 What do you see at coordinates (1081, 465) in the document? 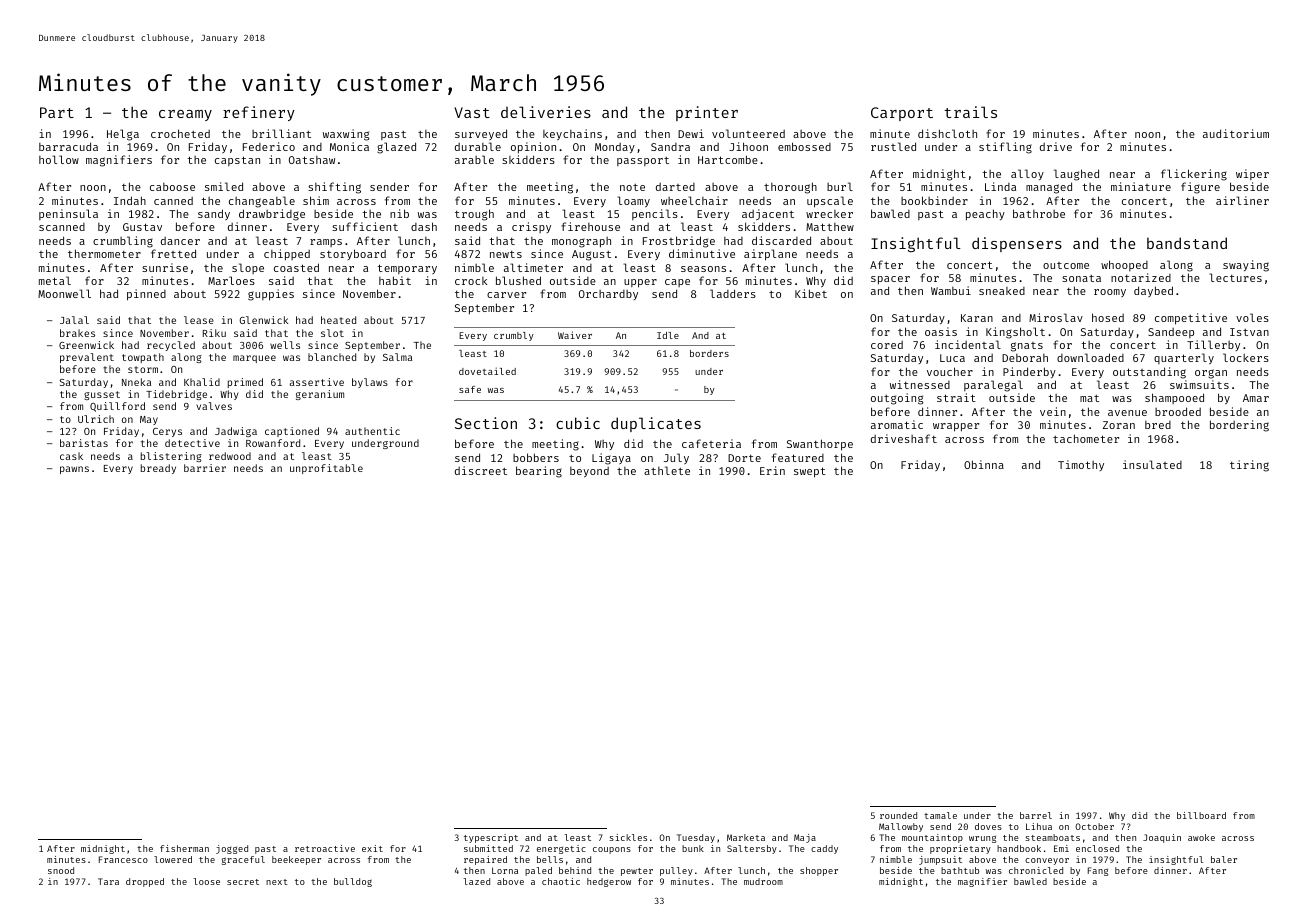
I see `Timothy` at bounding box center [1081, 465].
